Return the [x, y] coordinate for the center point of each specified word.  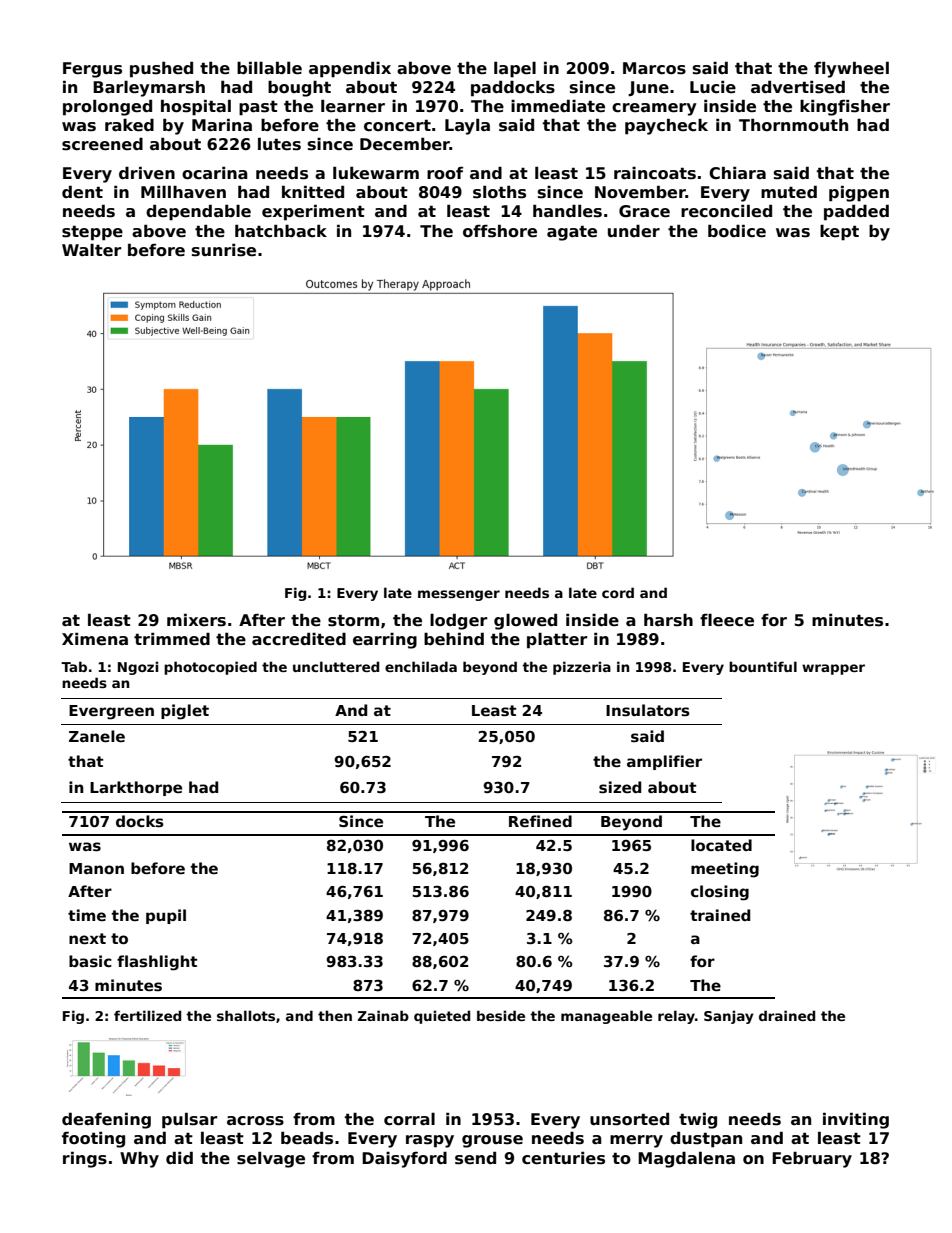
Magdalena [686, 1159]
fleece [727, 620]
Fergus [92, 70]
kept [839, 233]
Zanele [97, 736]
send [475, 1158]
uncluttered [336, 666]
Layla [467, 127]
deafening [106, 1120]
